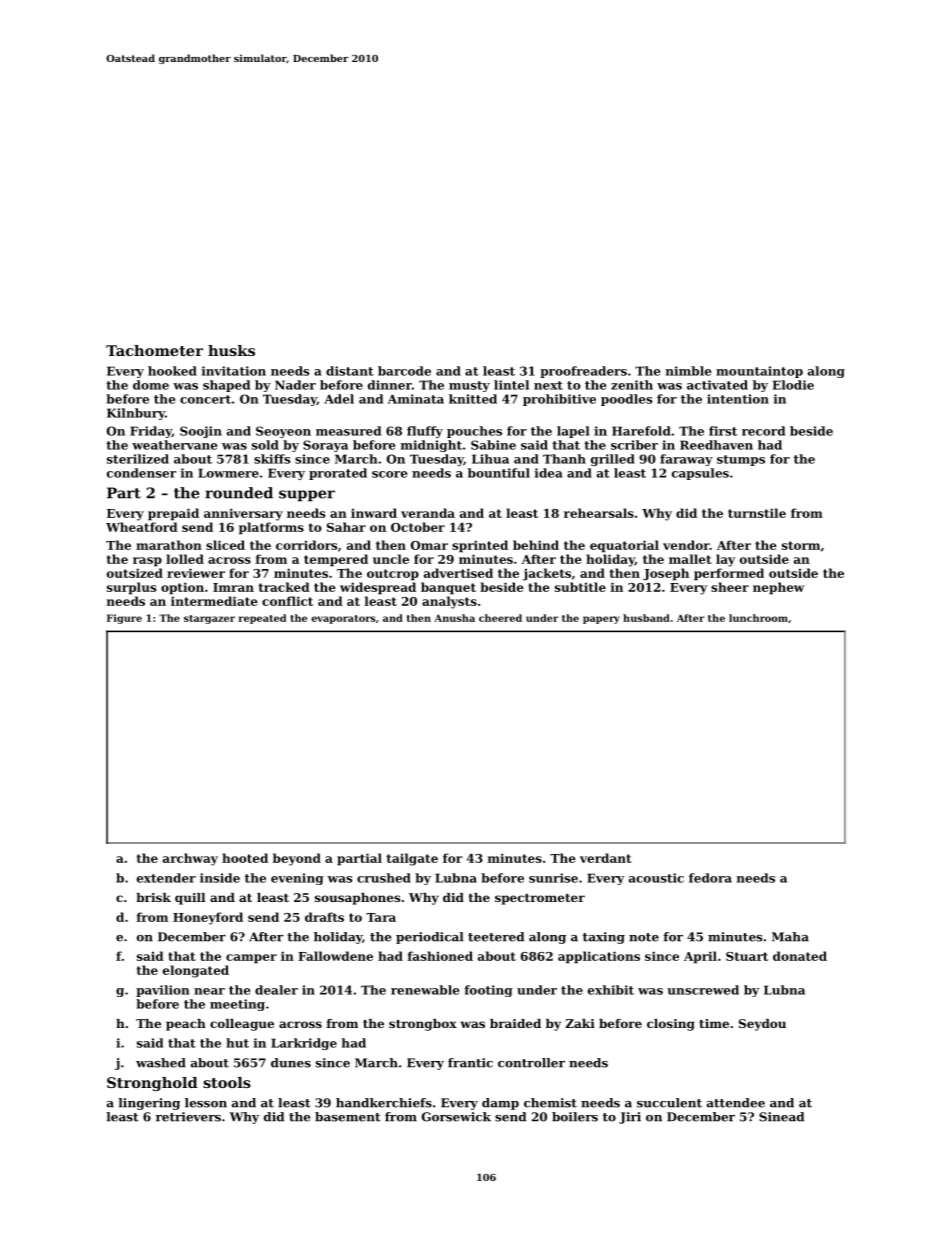  What do you see at coordinates (606, 858) in the image?
I see `verdant` at bounding box center [606, 858].
